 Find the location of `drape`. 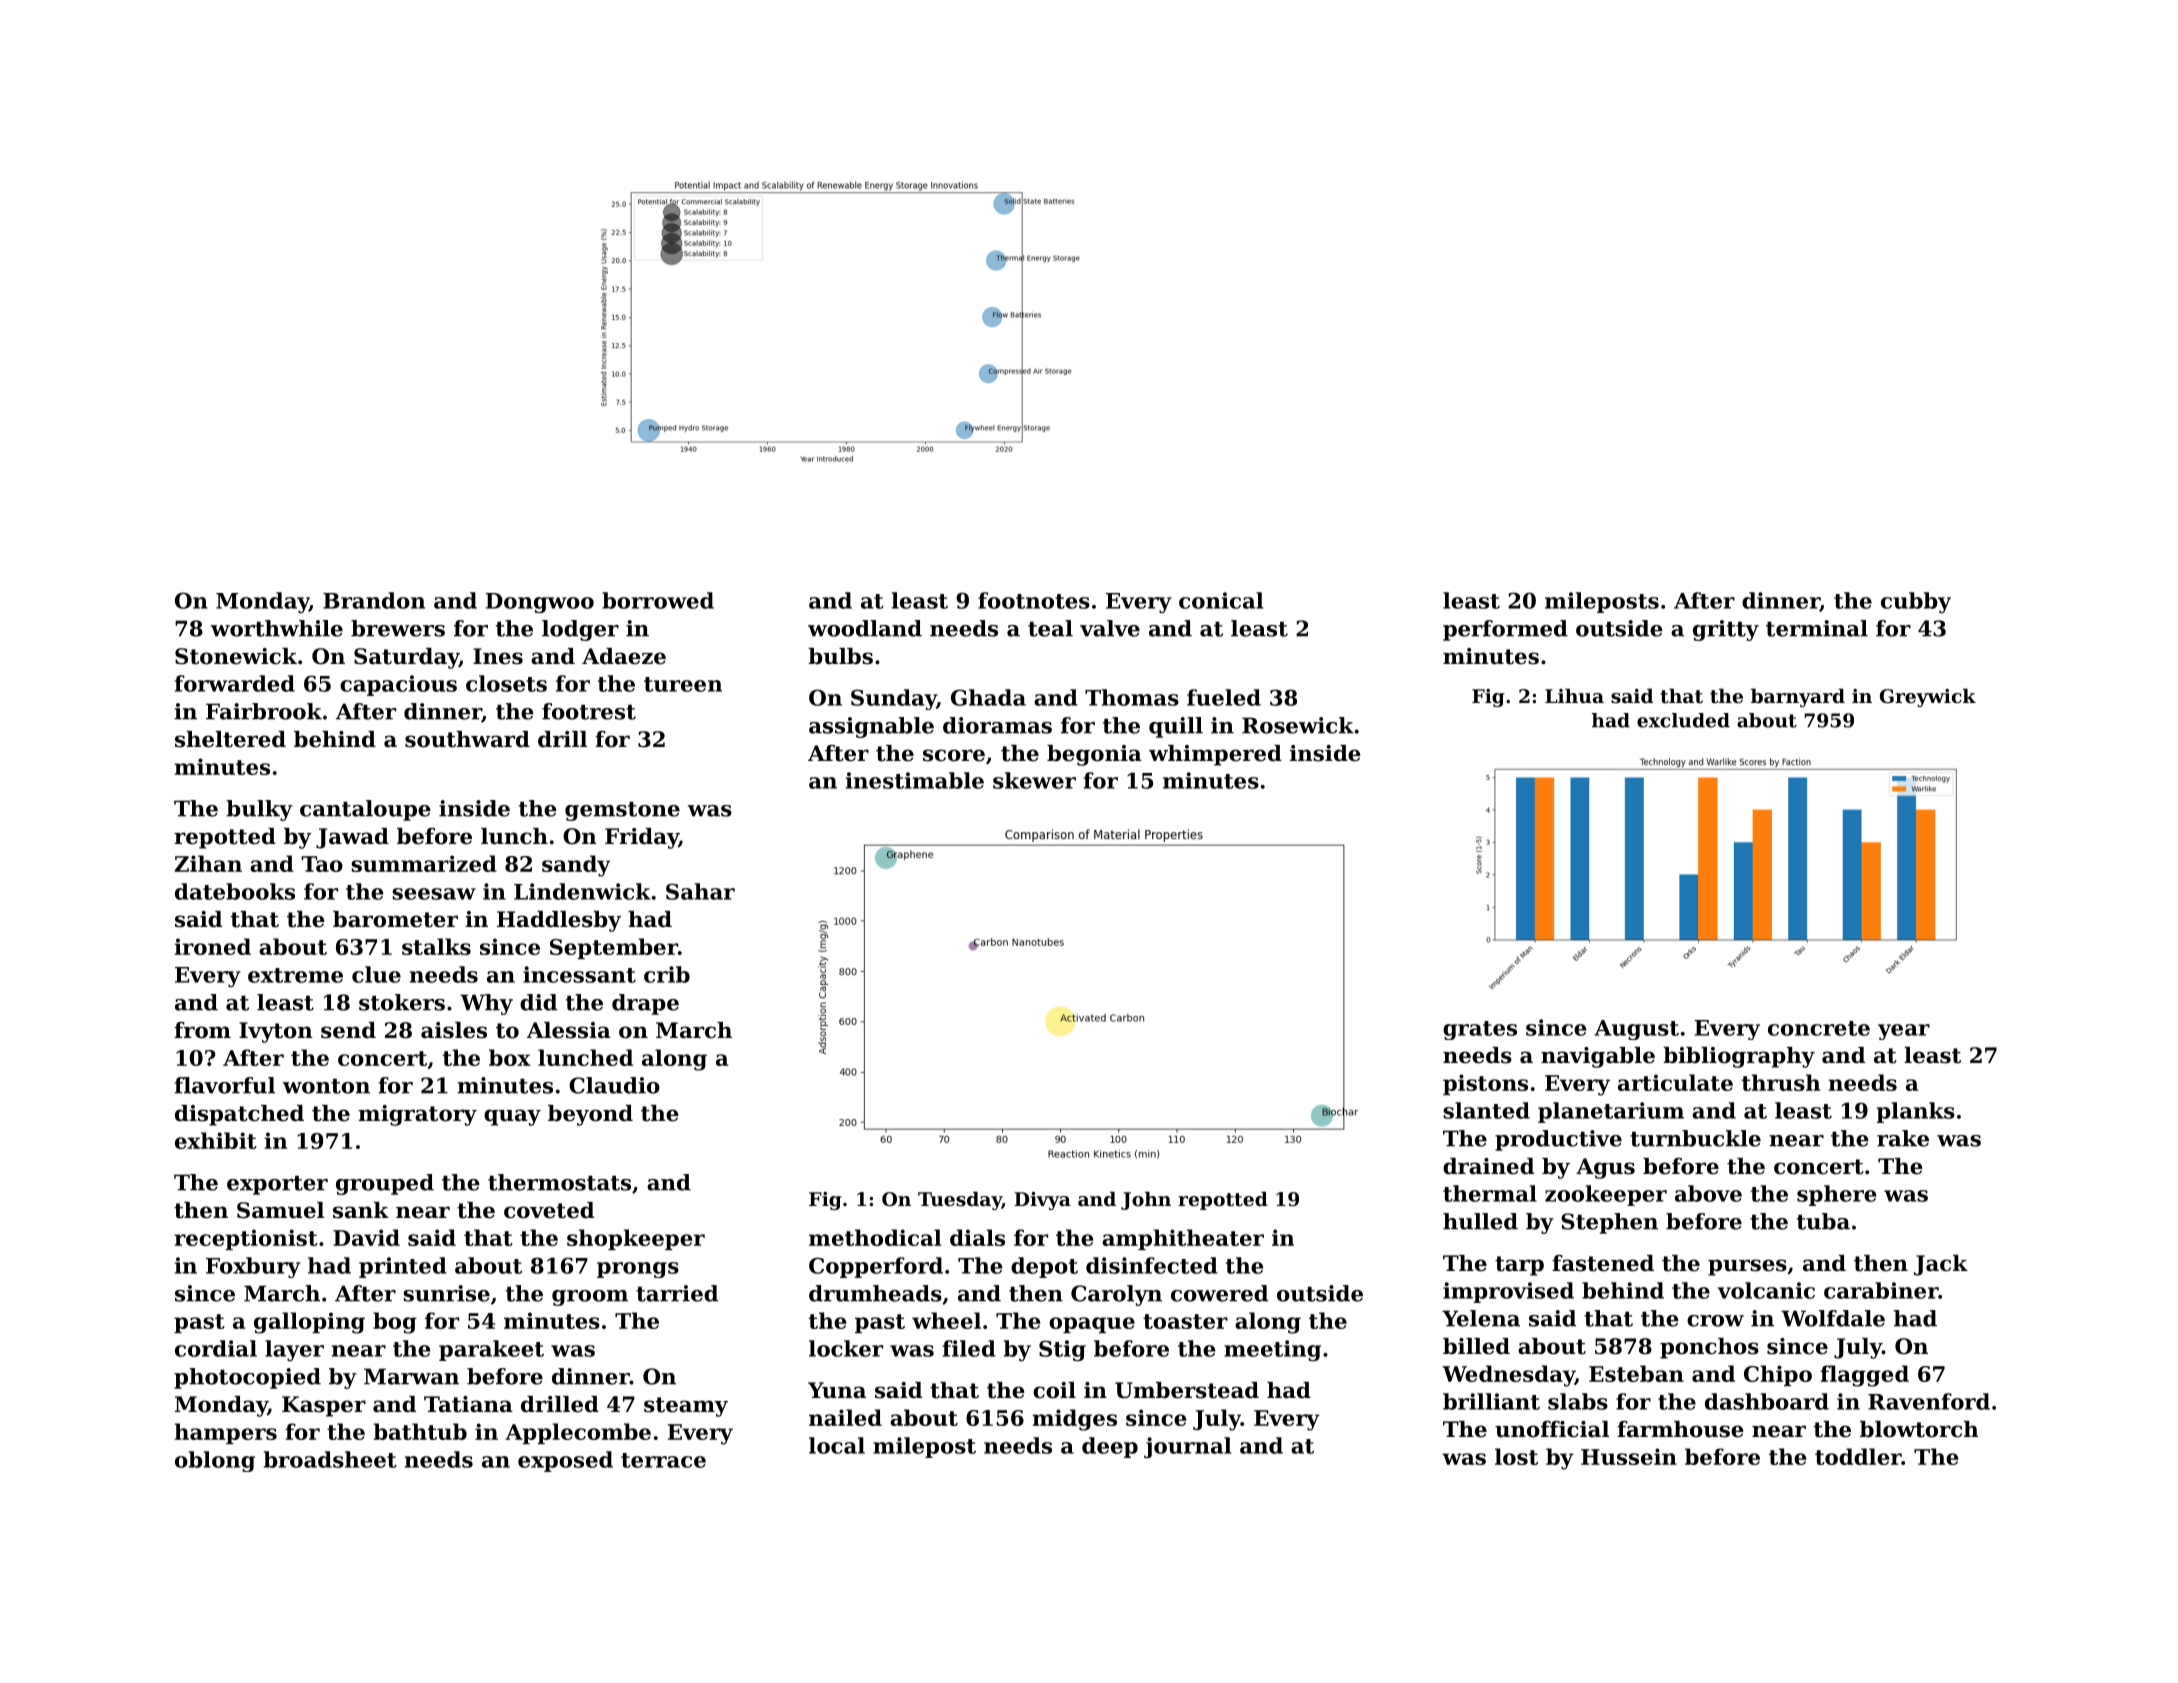

drape is located at coordinates (645, 1004).
